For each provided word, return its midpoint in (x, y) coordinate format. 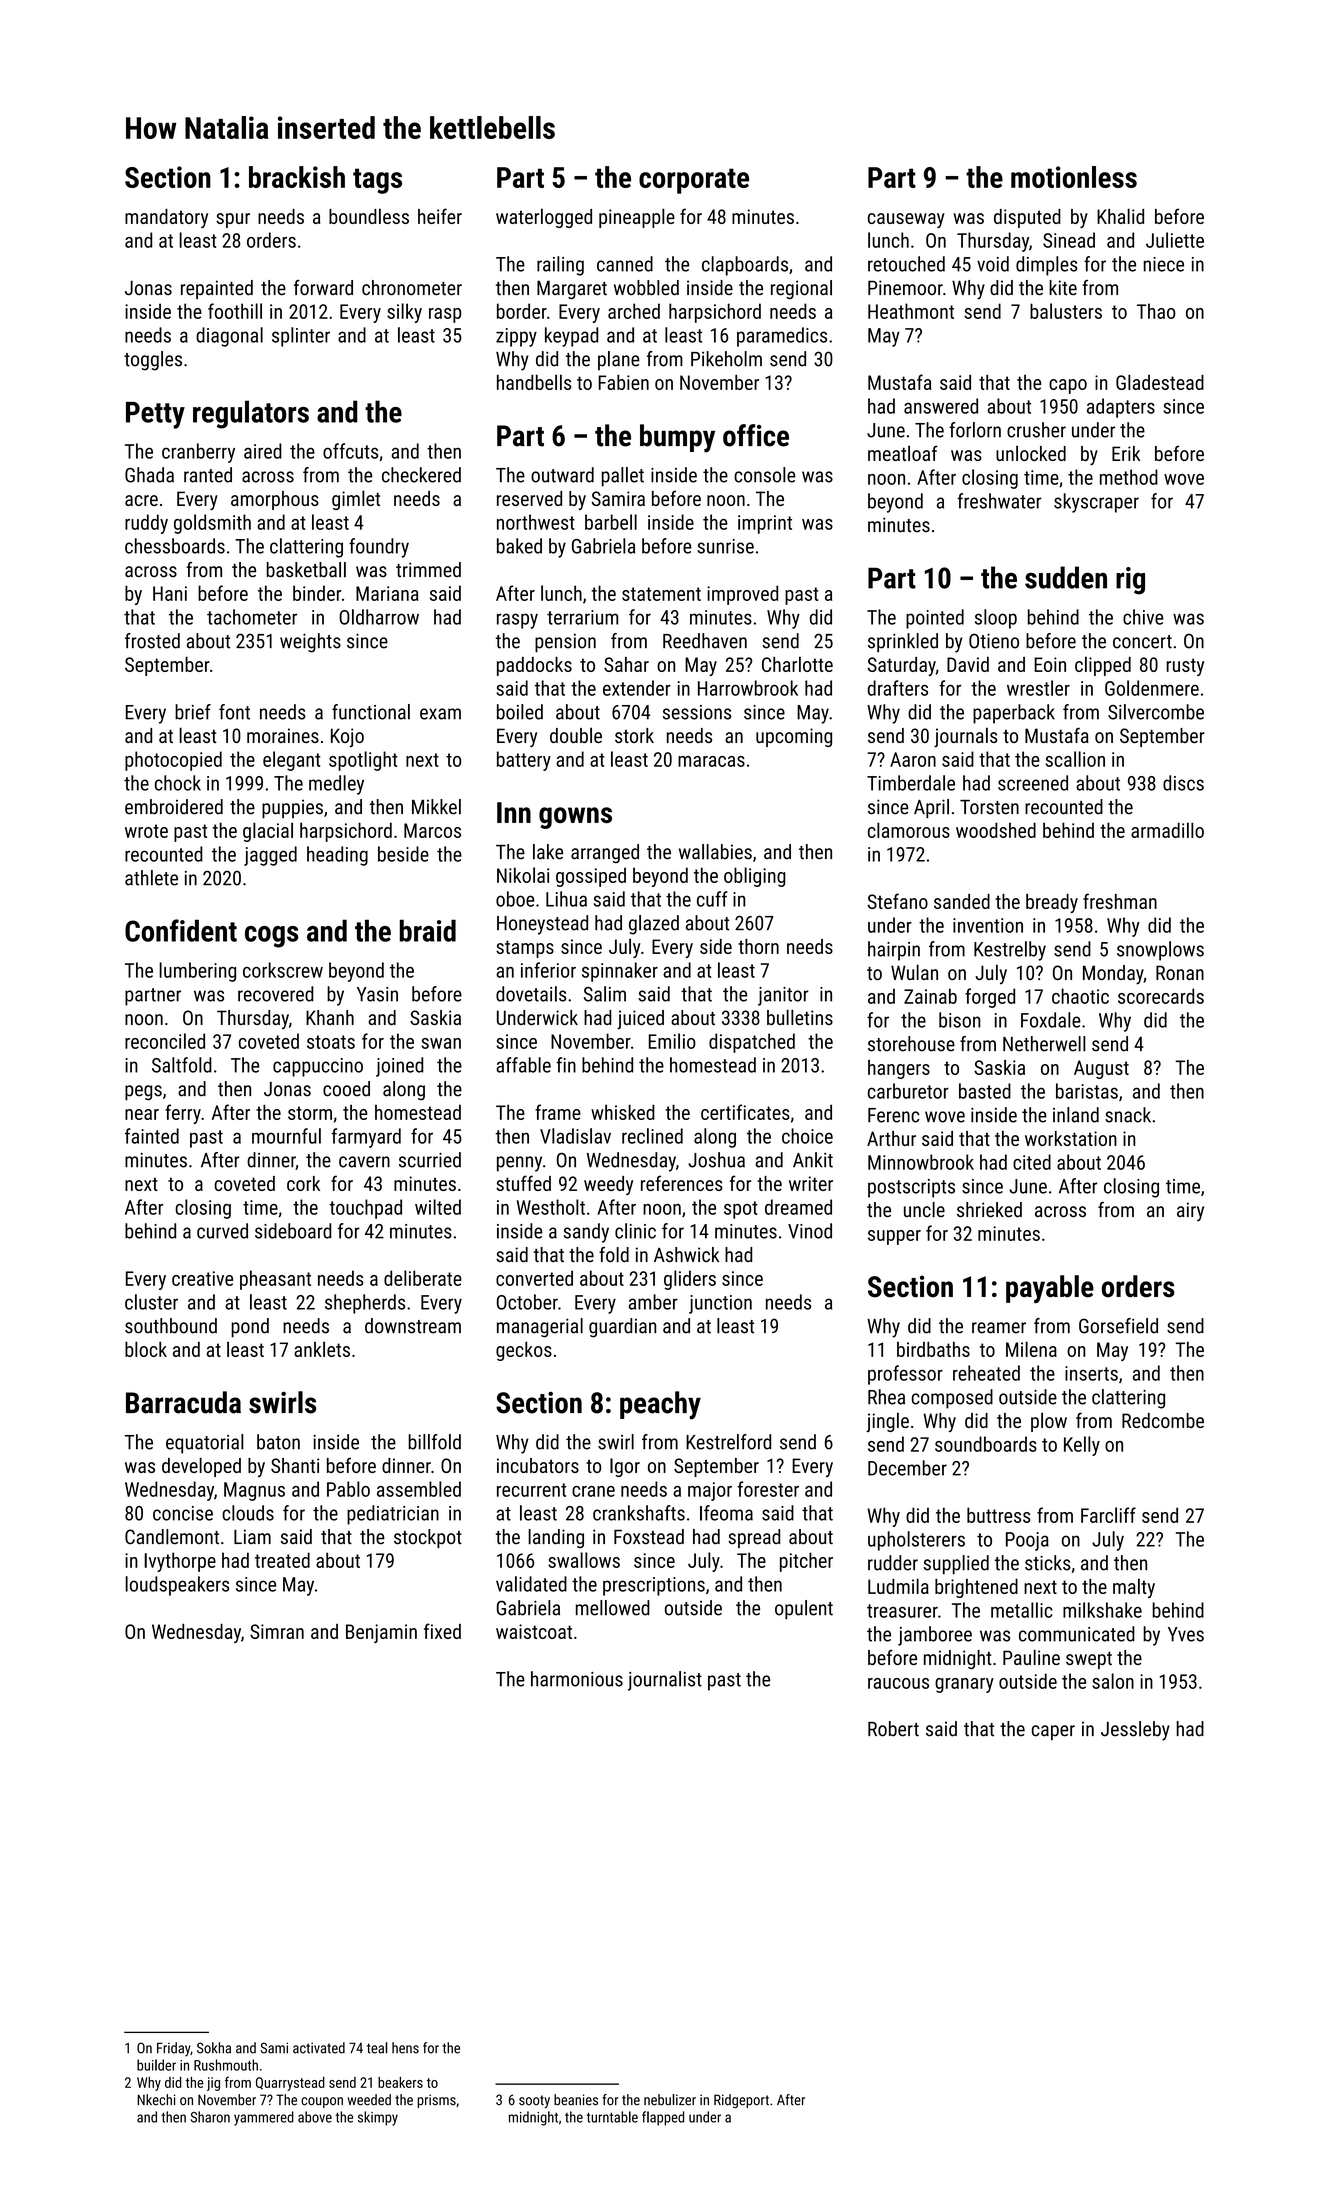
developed (201, 1467)
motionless (1074, 177)
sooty (534, 2101)
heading (337, 856)
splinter (301, 337)
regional (801, 289)
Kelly (1082, 1446)
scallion (1075, 759)
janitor (783, 996)
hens (405, 2048)
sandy (586, 1233)
